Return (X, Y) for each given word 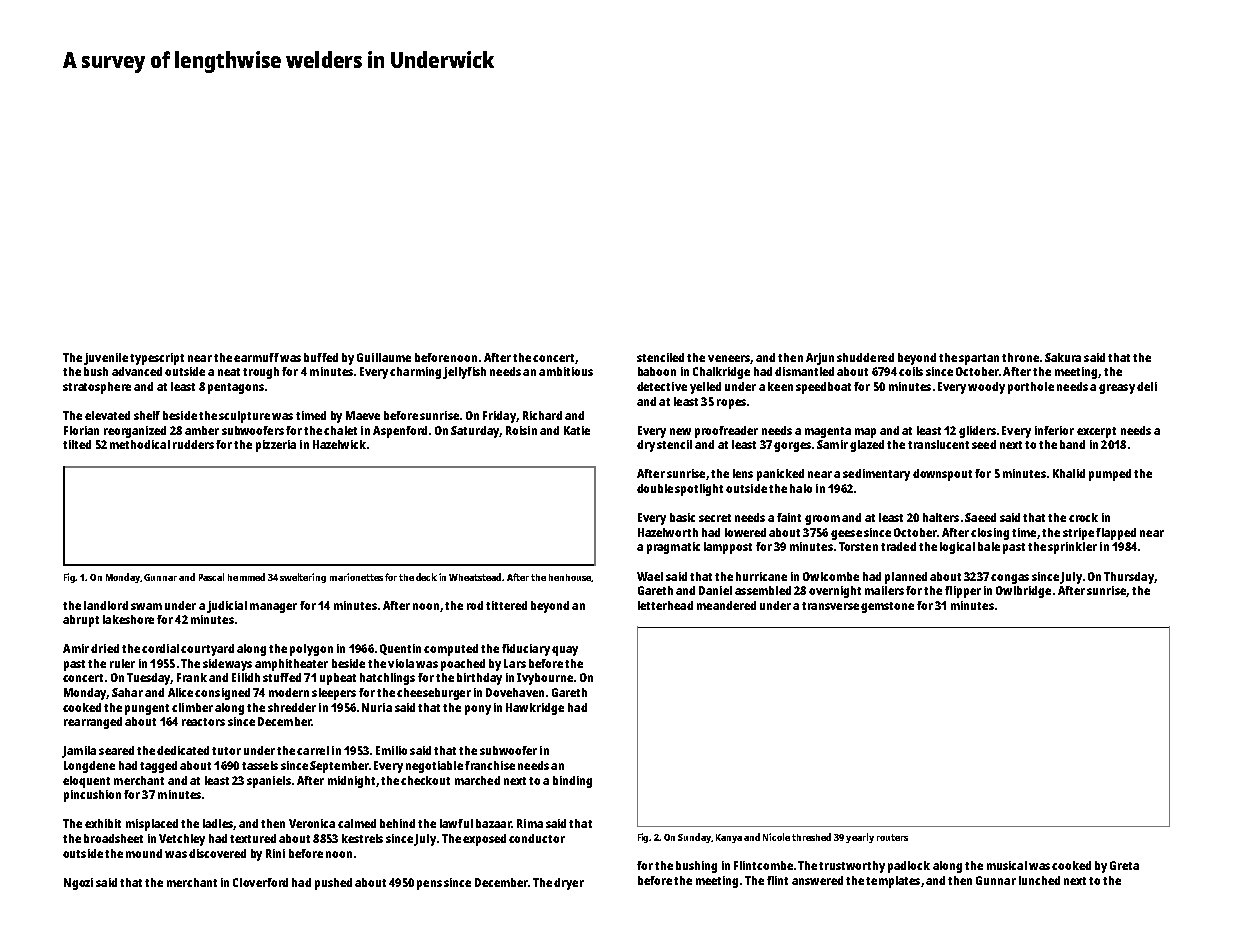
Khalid (1069, 473)
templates (893, 882)
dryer (569, 884)
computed (451, 650)
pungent (147, 709)
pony (478, 710)
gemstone (887, 607)
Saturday (475, 432)
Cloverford (260, 882)
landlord (106, 605)
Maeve (363, 415)
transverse (830, 606)
